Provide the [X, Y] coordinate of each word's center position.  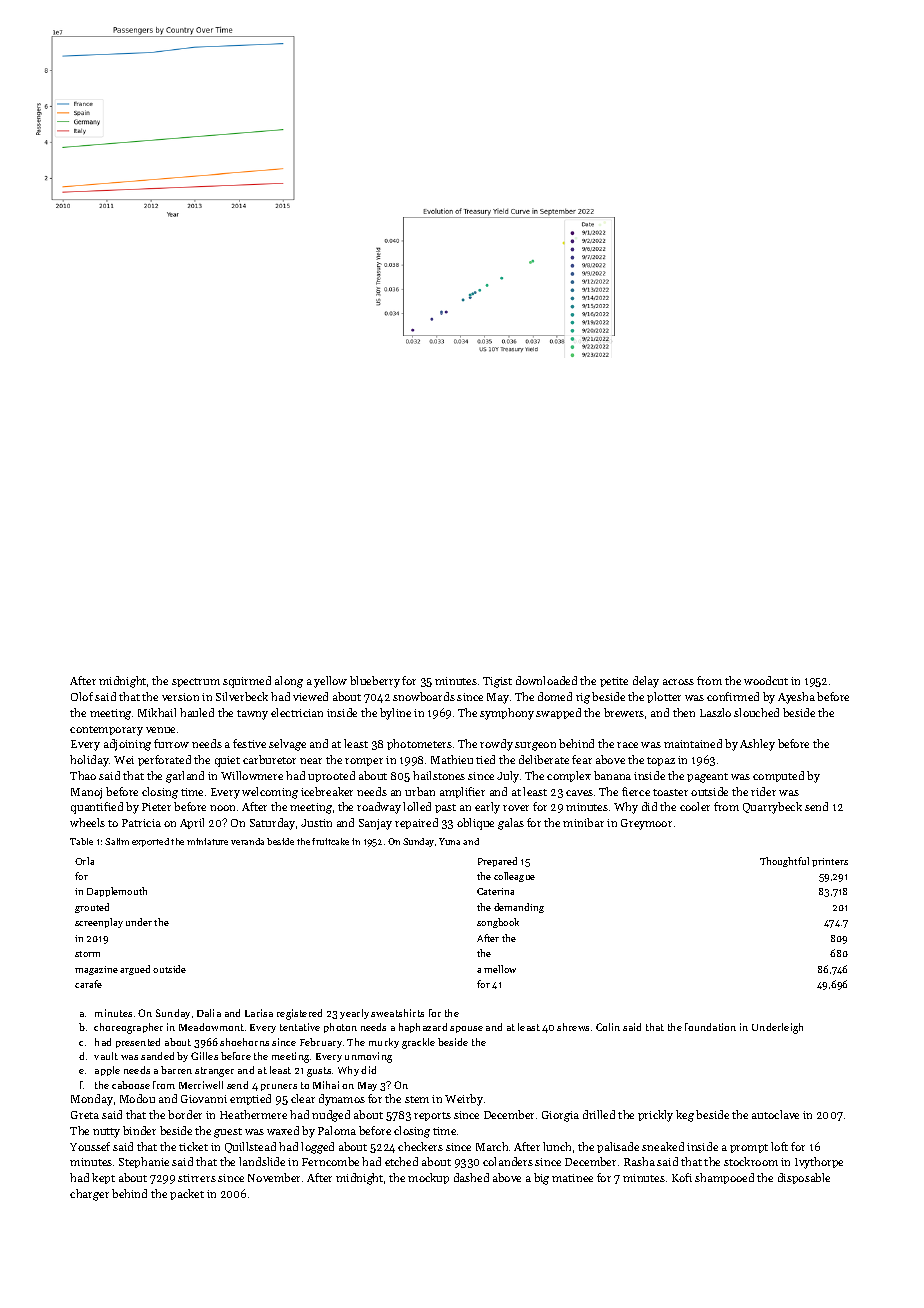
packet [187, 1194]
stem [417, 1099]
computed [778, 776]
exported [150, 842]
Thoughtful [784, 862]
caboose [131, 1085]
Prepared [497, 862]
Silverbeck [242, 696]
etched [401, 1161]
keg [685, 1116]
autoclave [775, 1114]
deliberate [544, 759]
